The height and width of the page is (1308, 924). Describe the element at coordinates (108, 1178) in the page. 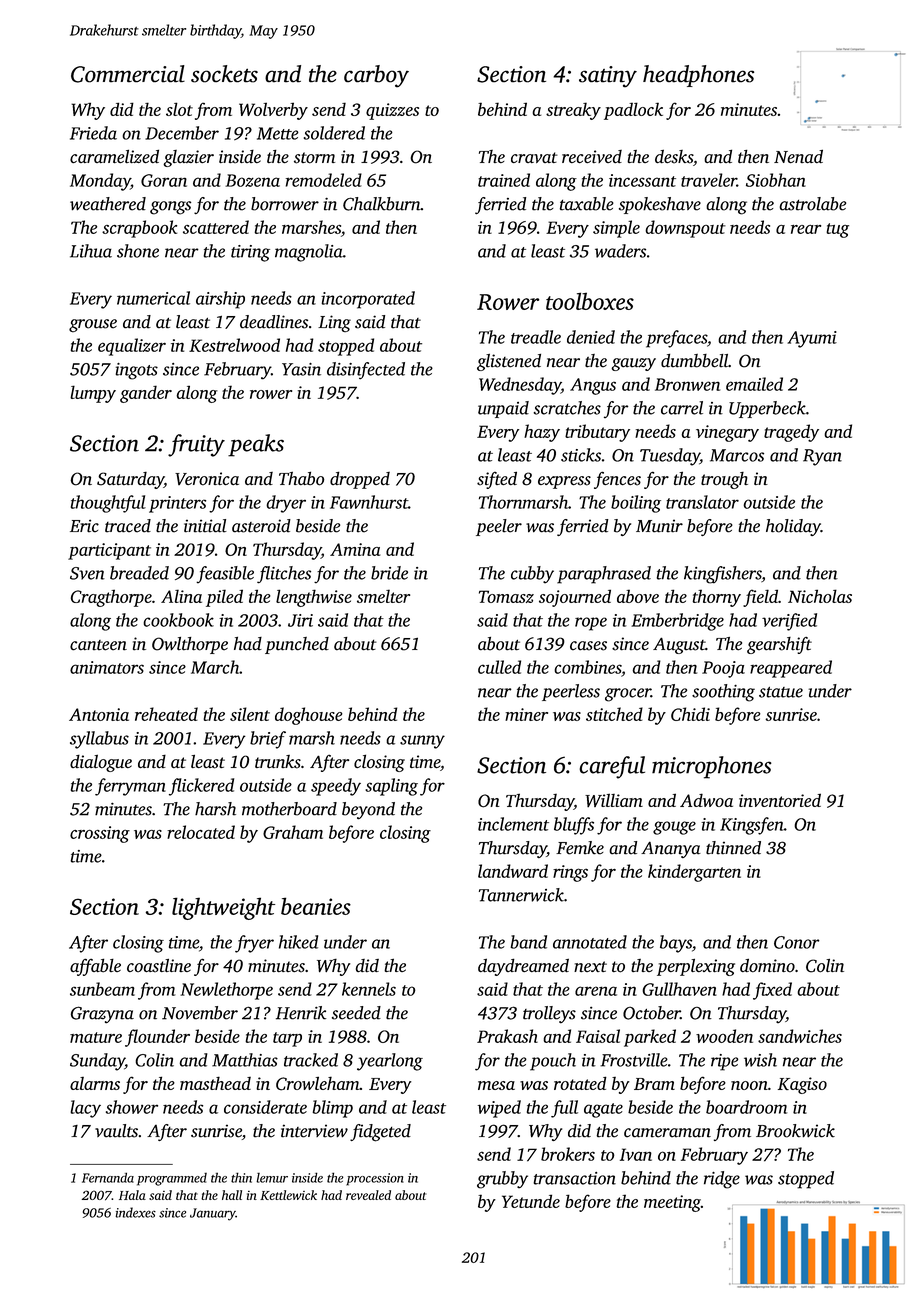

I see `Fernanda` at that location.
